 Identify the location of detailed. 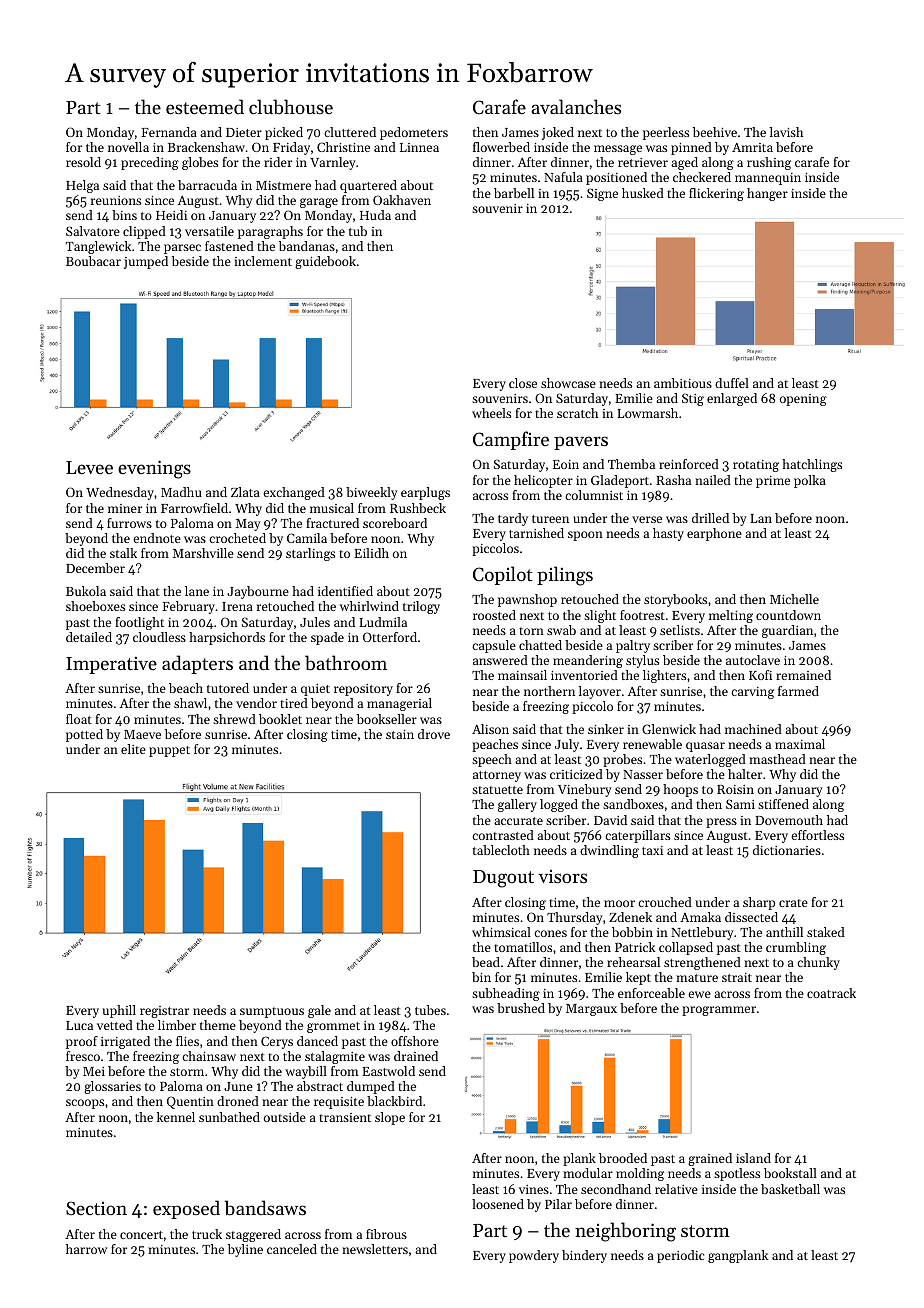
(89, 637).
